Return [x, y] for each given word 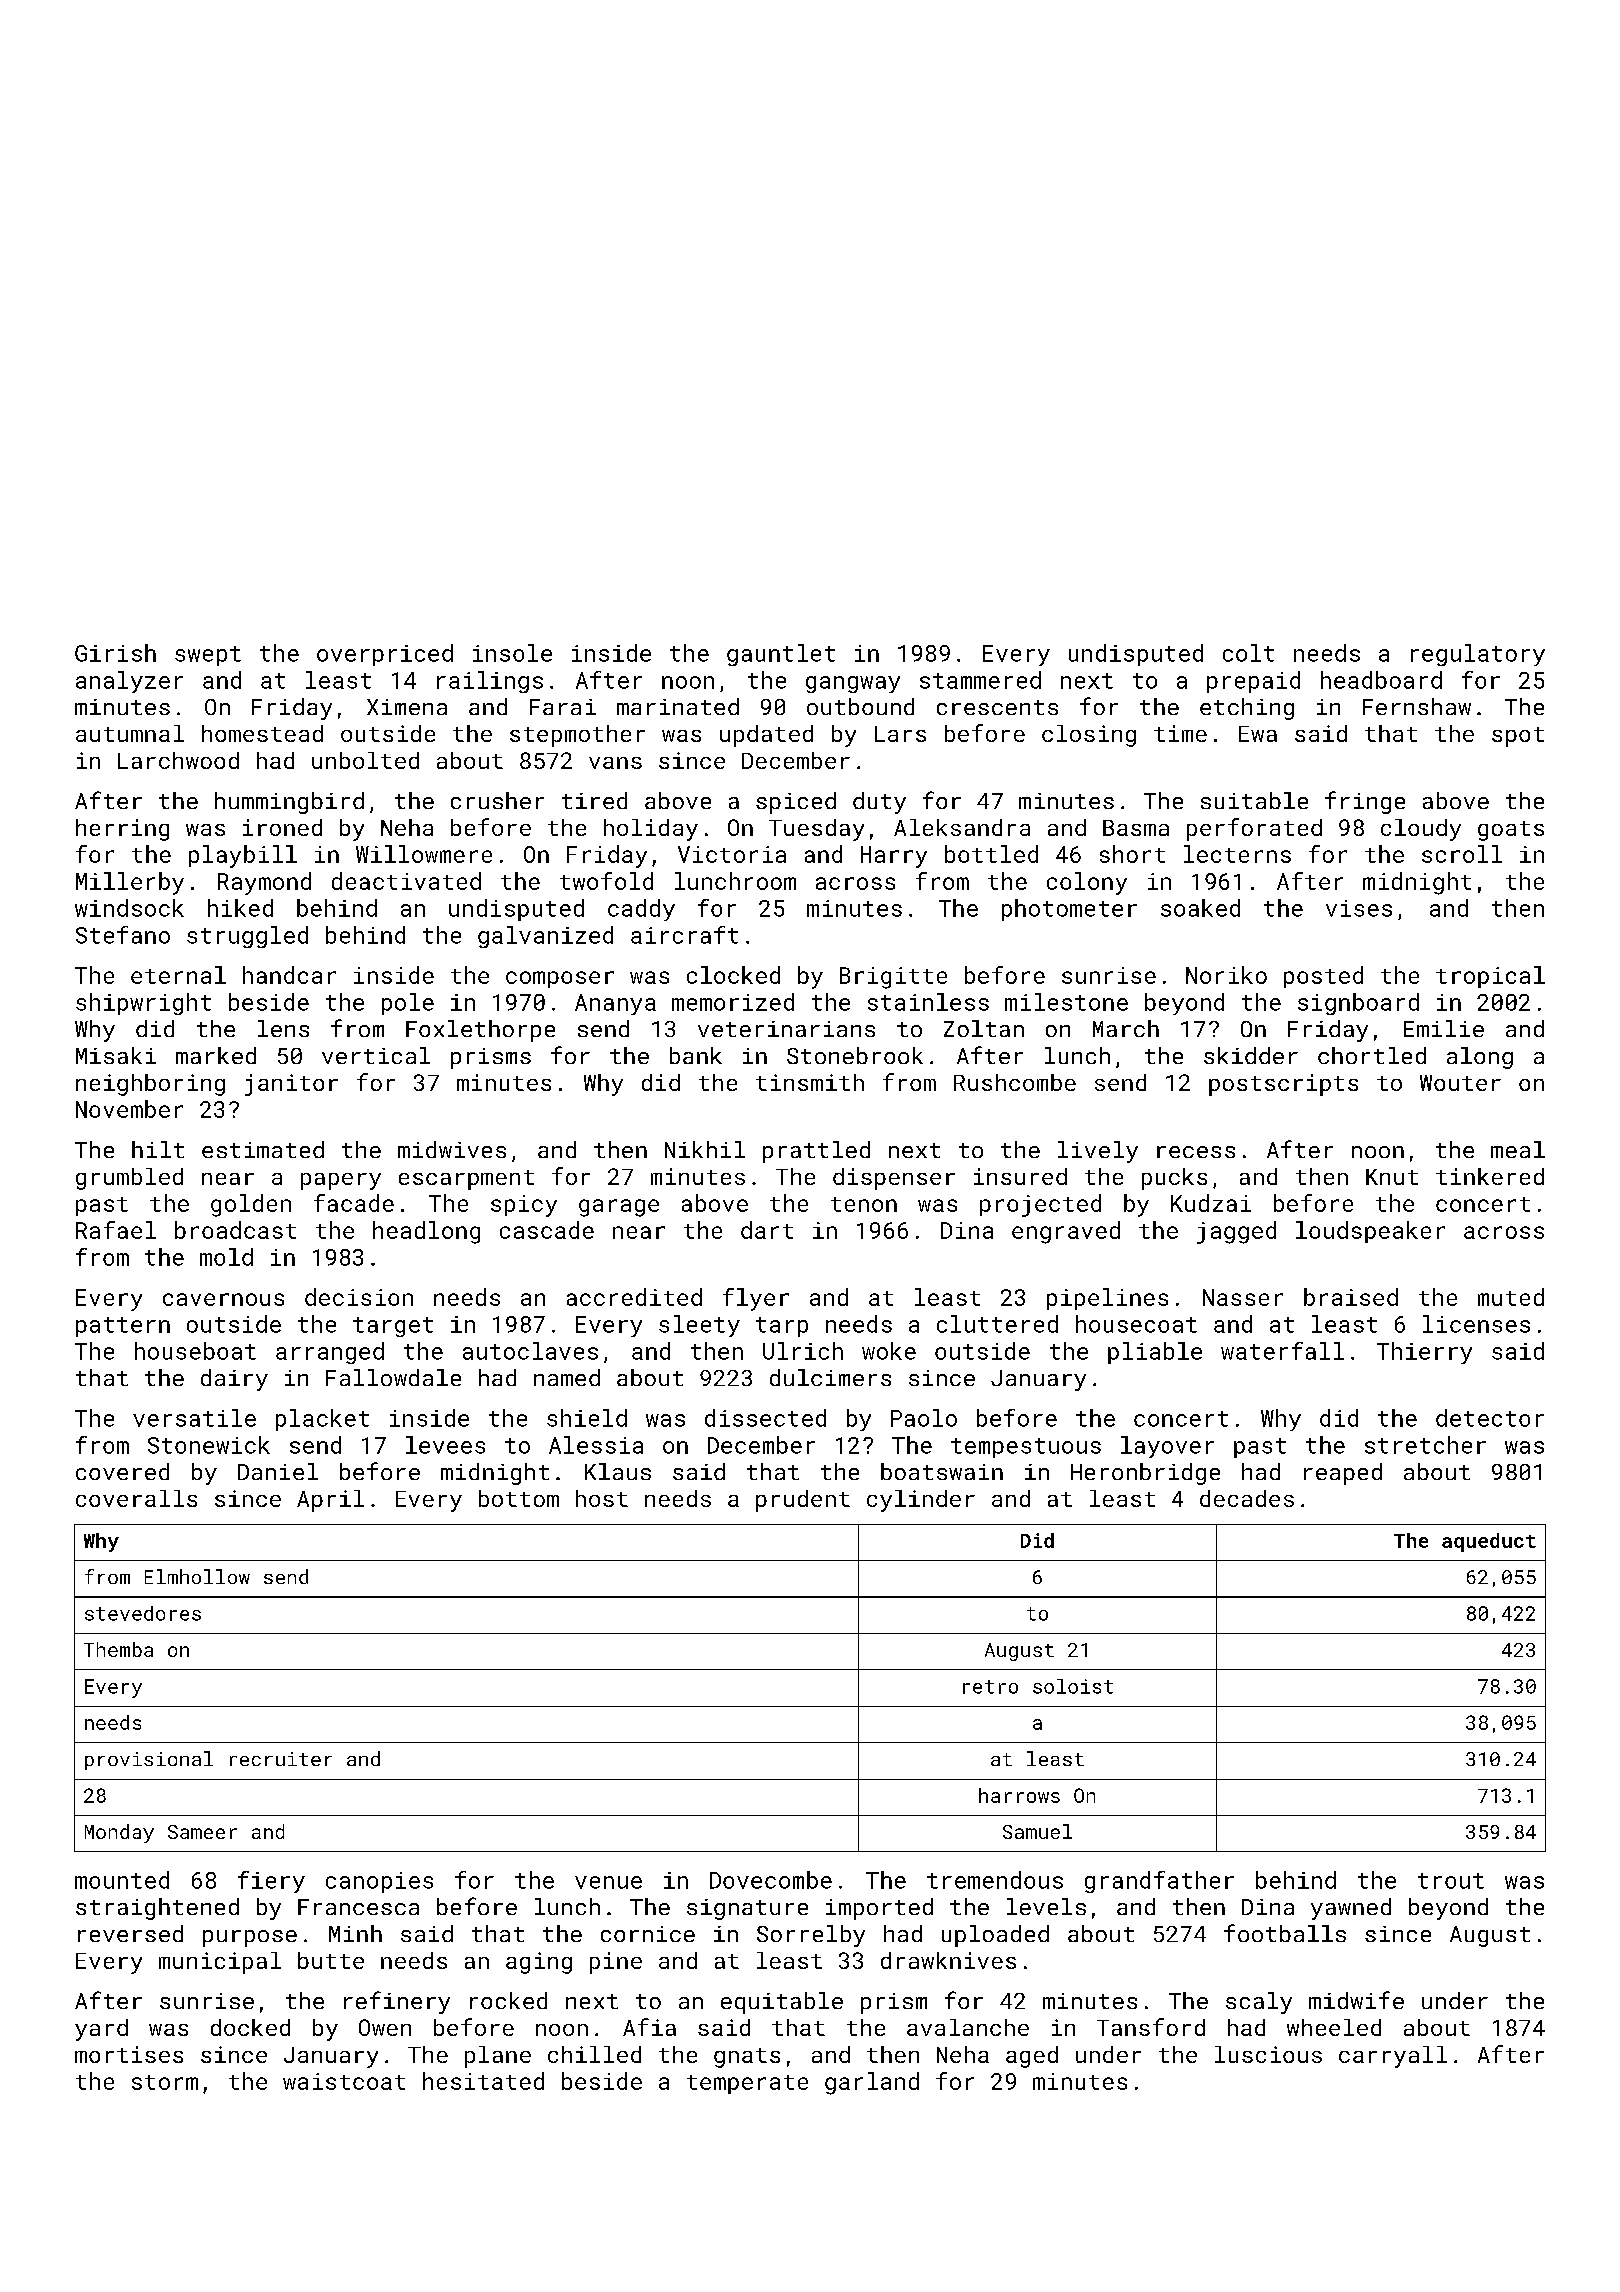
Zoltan [984, 1028]
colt [1248, 653]
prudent [803, 1501]
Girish [115, 653]
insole [512, 653]
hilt [158, 1149]
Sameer [202, 1832]
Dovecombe [771, 1880]
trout [1451, 1881]
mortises [129, 2054]
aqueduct [1489, 1542]
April [330, 1501]
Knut [1392, 1177]
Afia [649, 2027]
